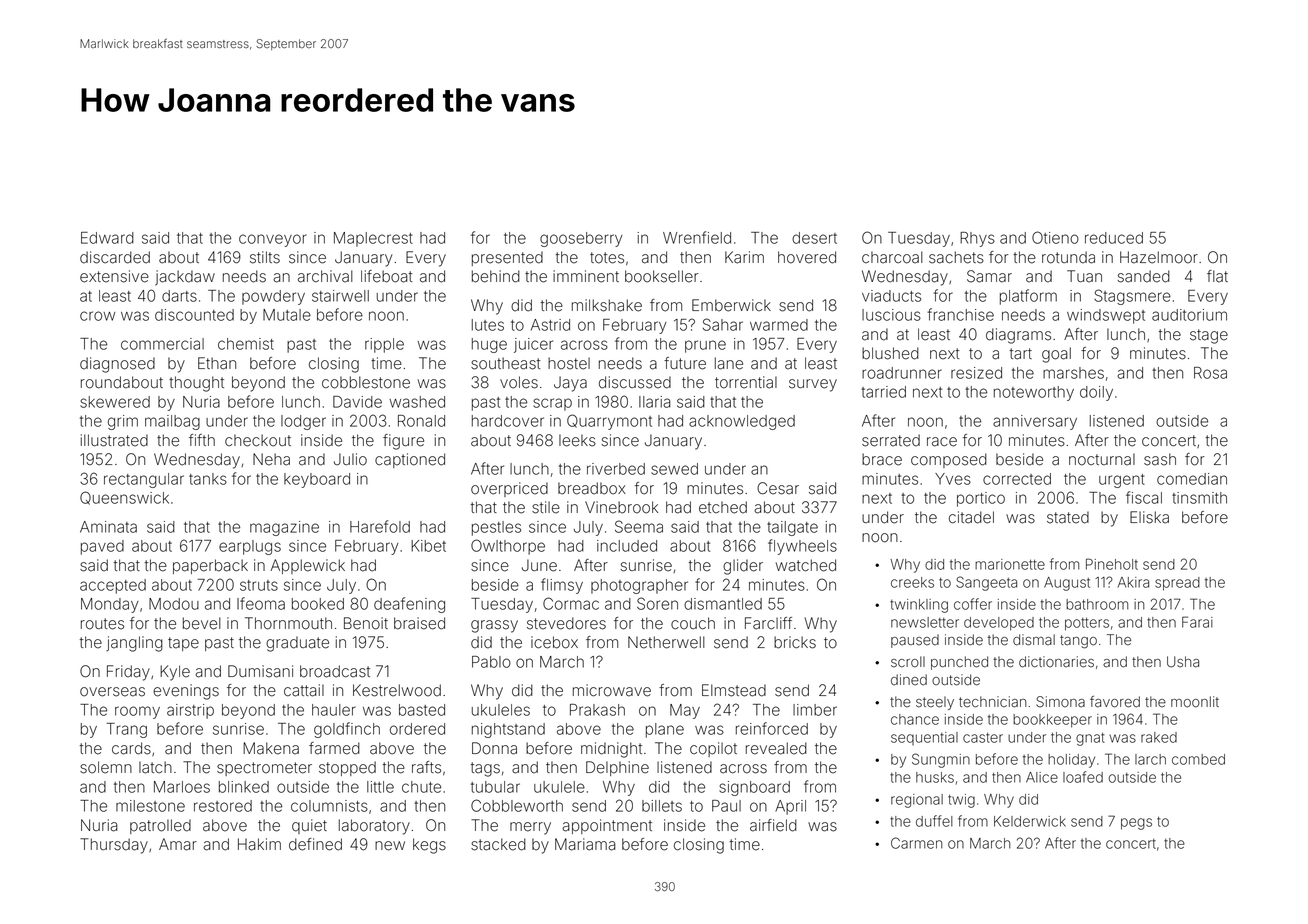 The height and width of the document is (924, 1308). I want to click on anniversary, so click(1035, 422).
